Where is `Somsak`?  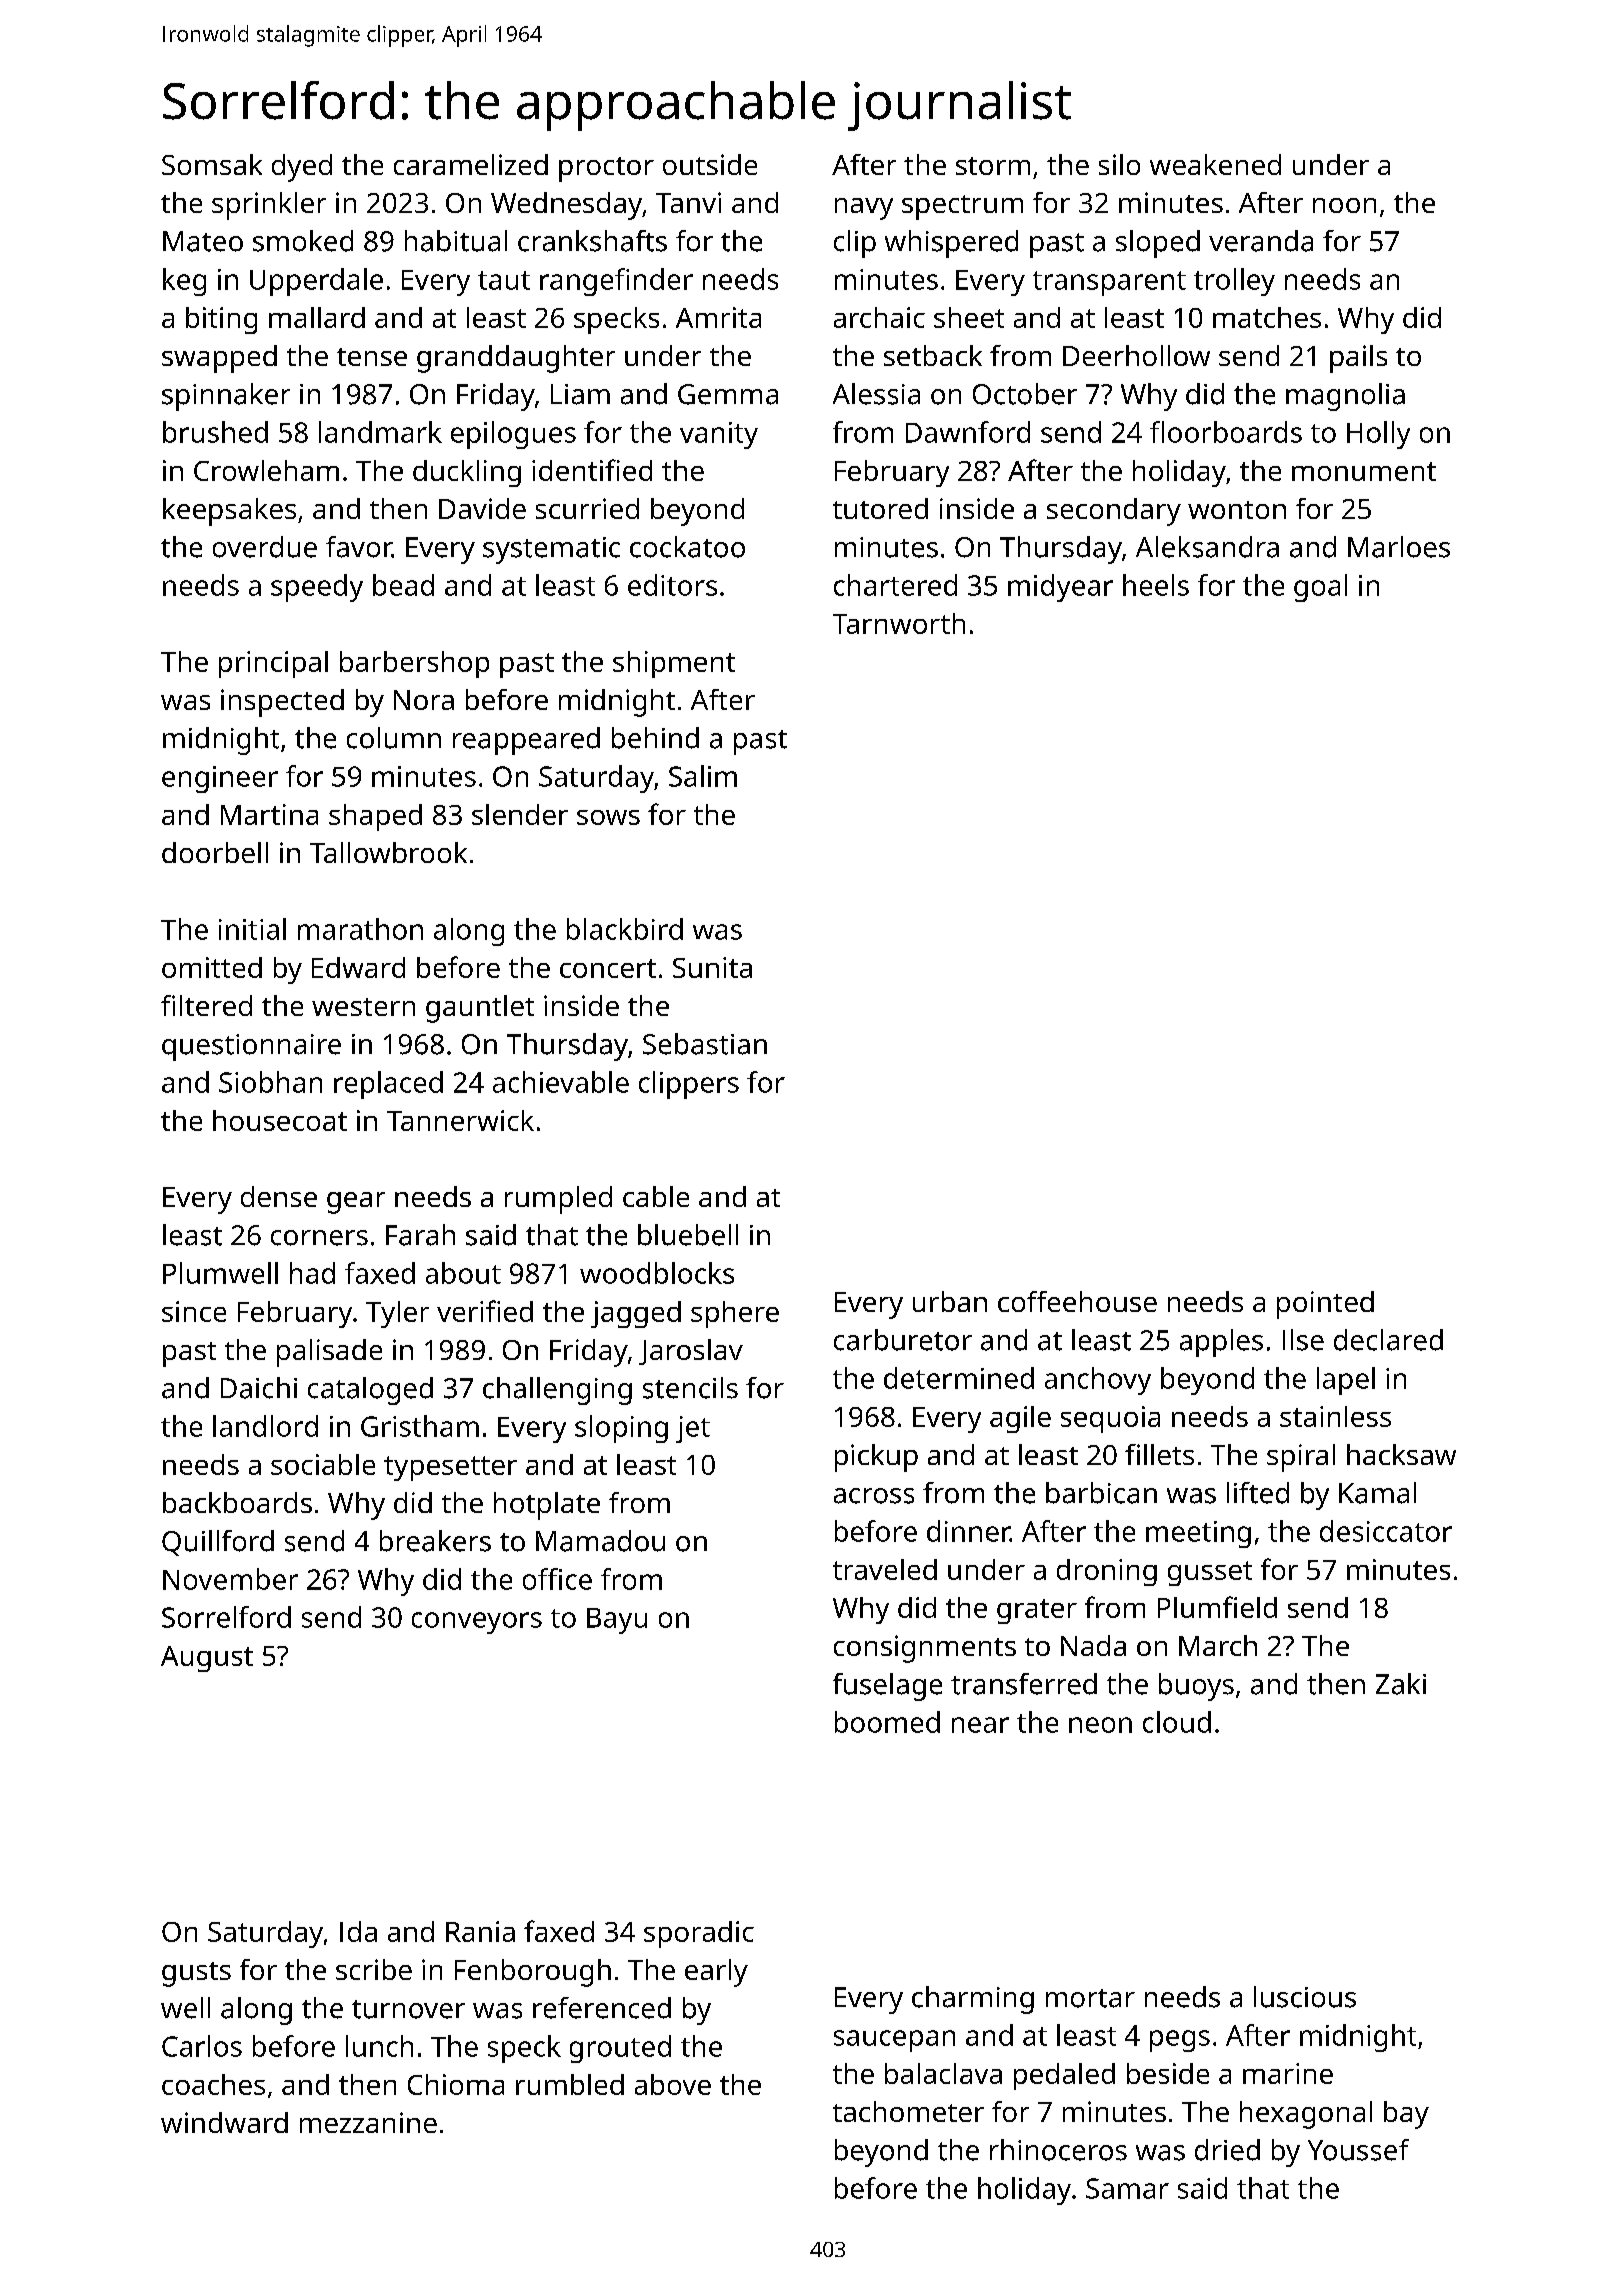 Somsak is located at coordinates (212, 164).
